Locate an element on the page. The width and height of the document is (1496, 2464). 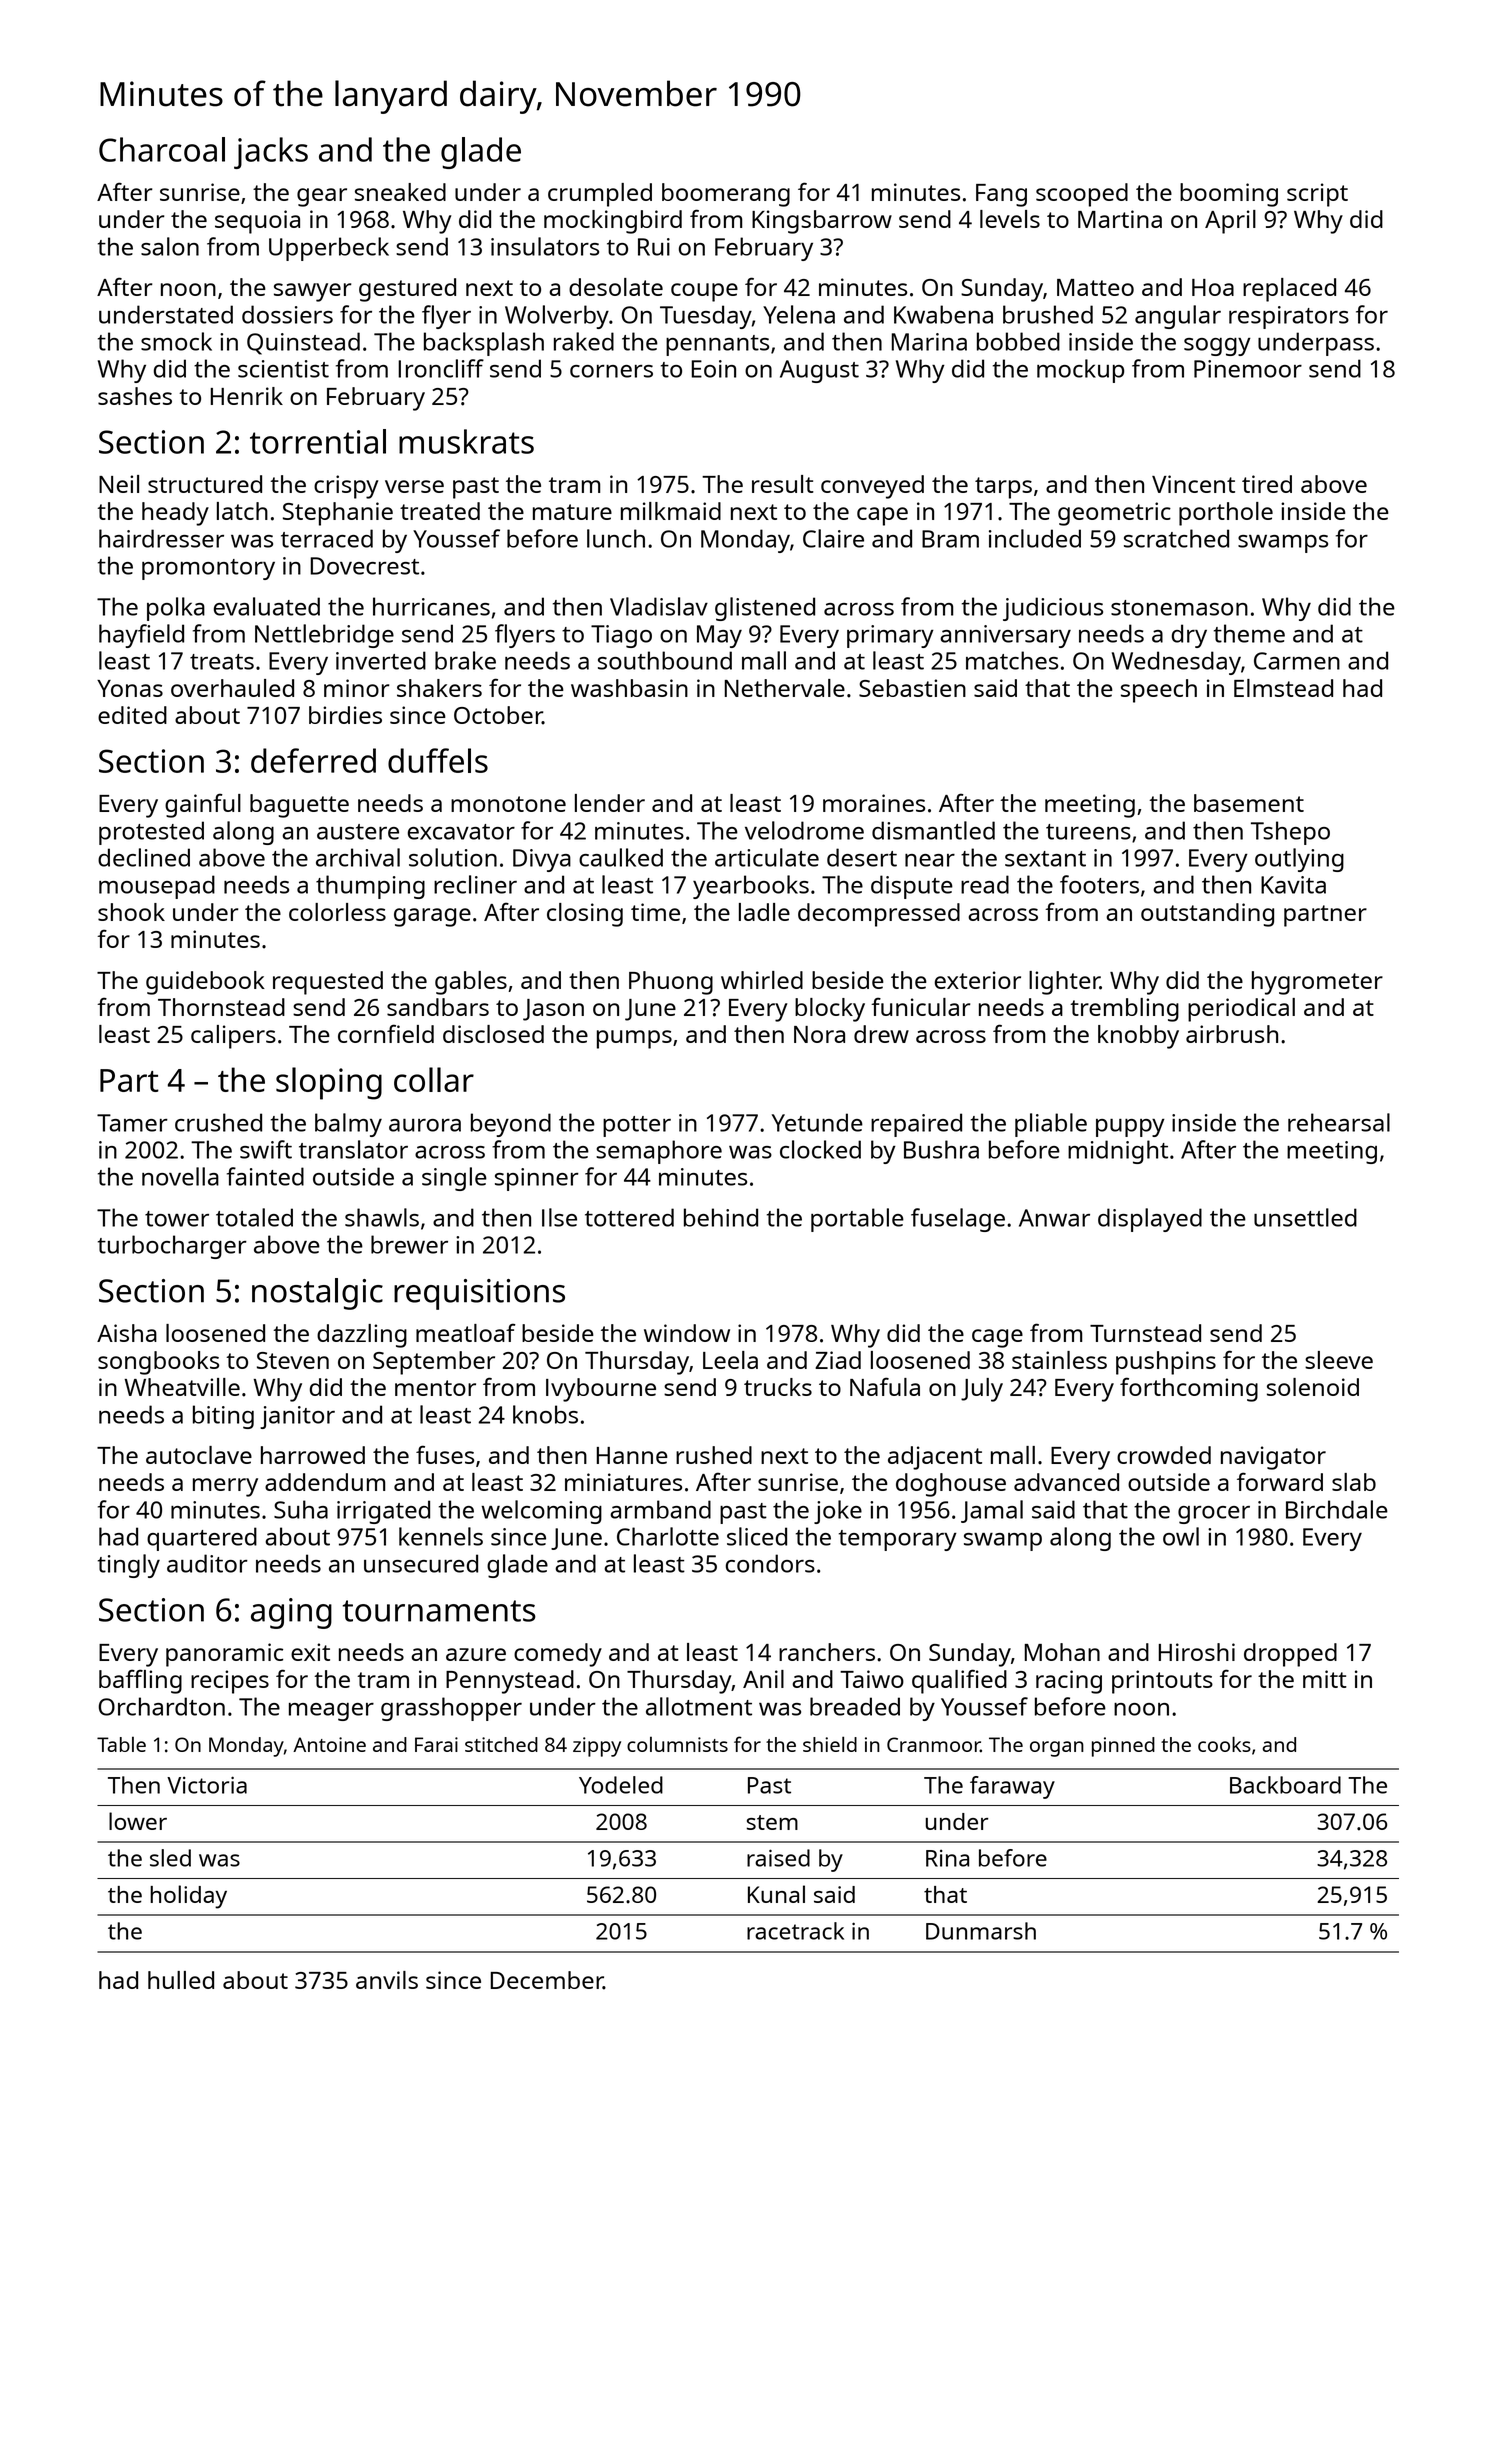
respirators is located at coordinates (1289, 317).
